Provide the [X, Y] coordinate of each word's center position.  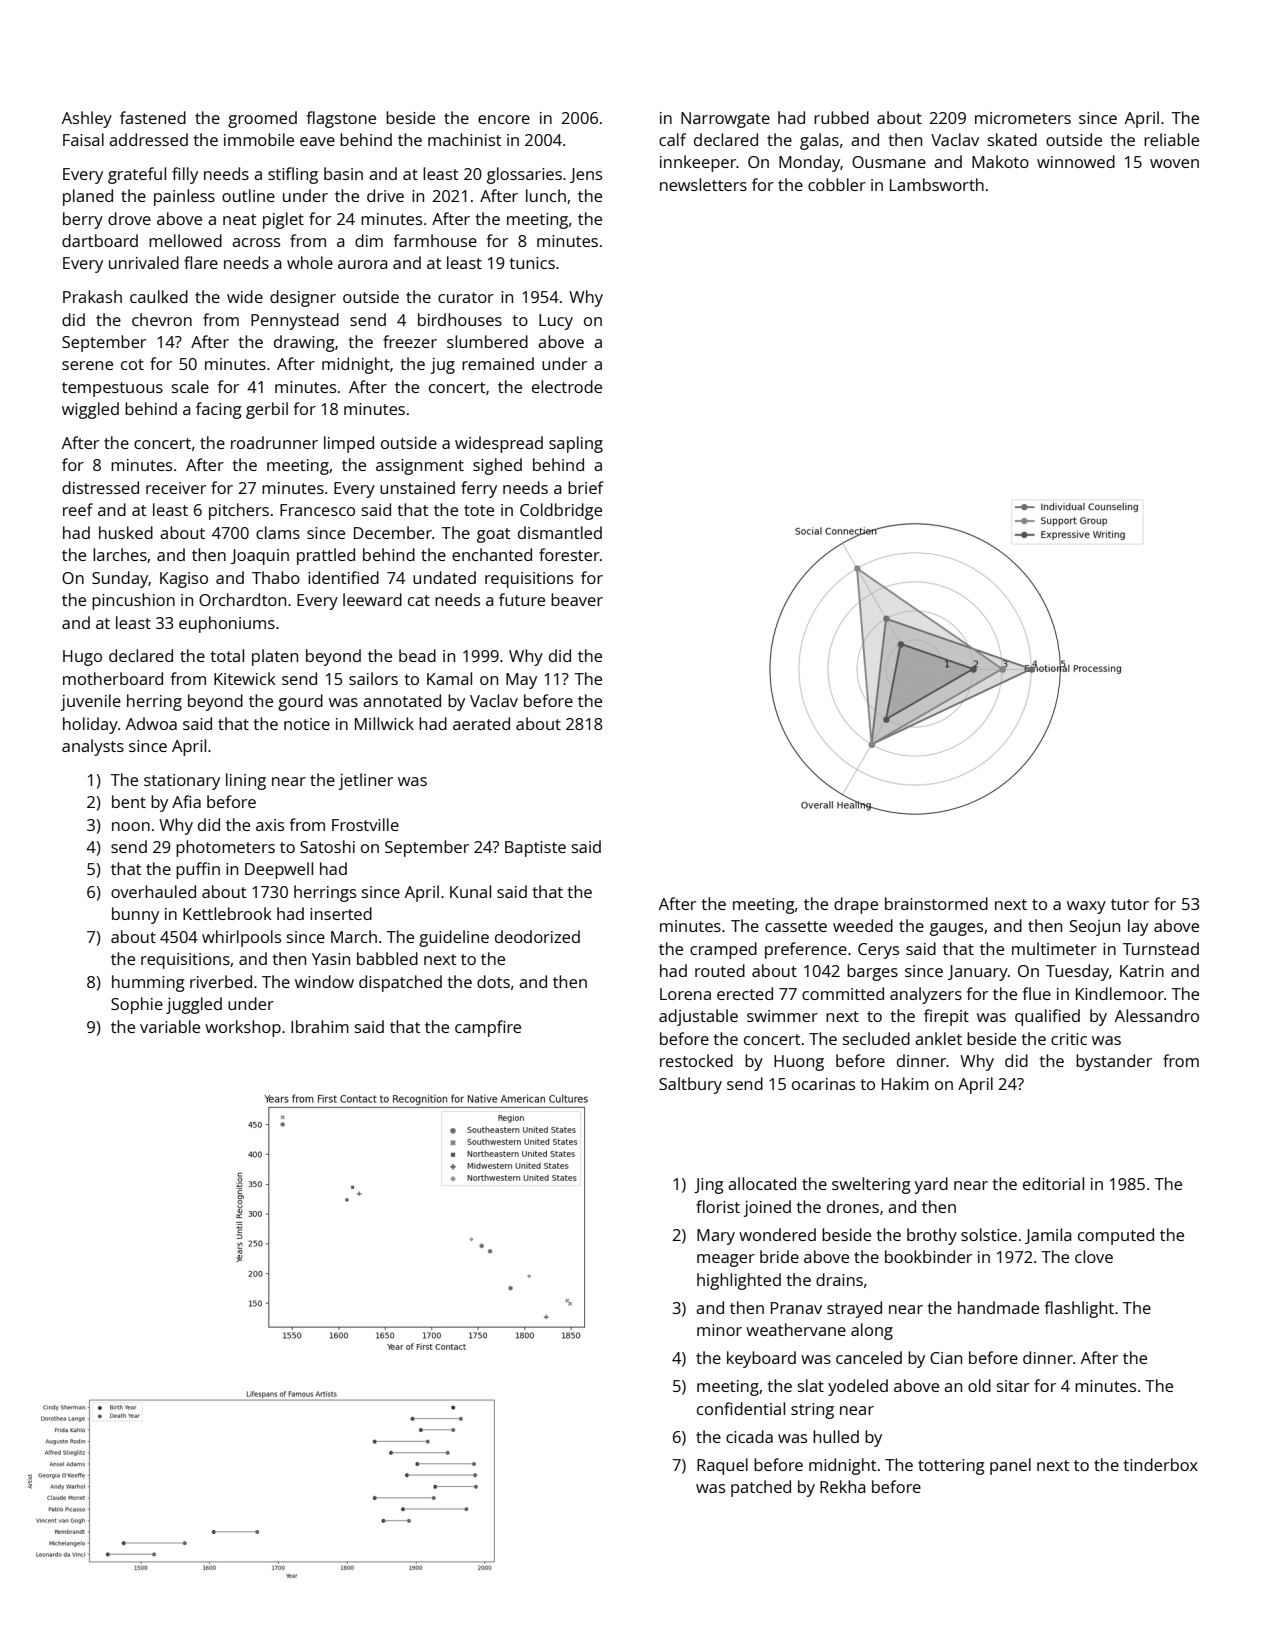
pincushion [133, 601]
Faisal [83, 139]
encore [504, 119]
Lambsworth [937, 184]
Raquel [722, 1466]
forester [569, 554]
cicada [749, 1436]
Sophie [137, 1005]
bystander [1114, 1062]
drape [856, 905]
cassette [796, 926]
